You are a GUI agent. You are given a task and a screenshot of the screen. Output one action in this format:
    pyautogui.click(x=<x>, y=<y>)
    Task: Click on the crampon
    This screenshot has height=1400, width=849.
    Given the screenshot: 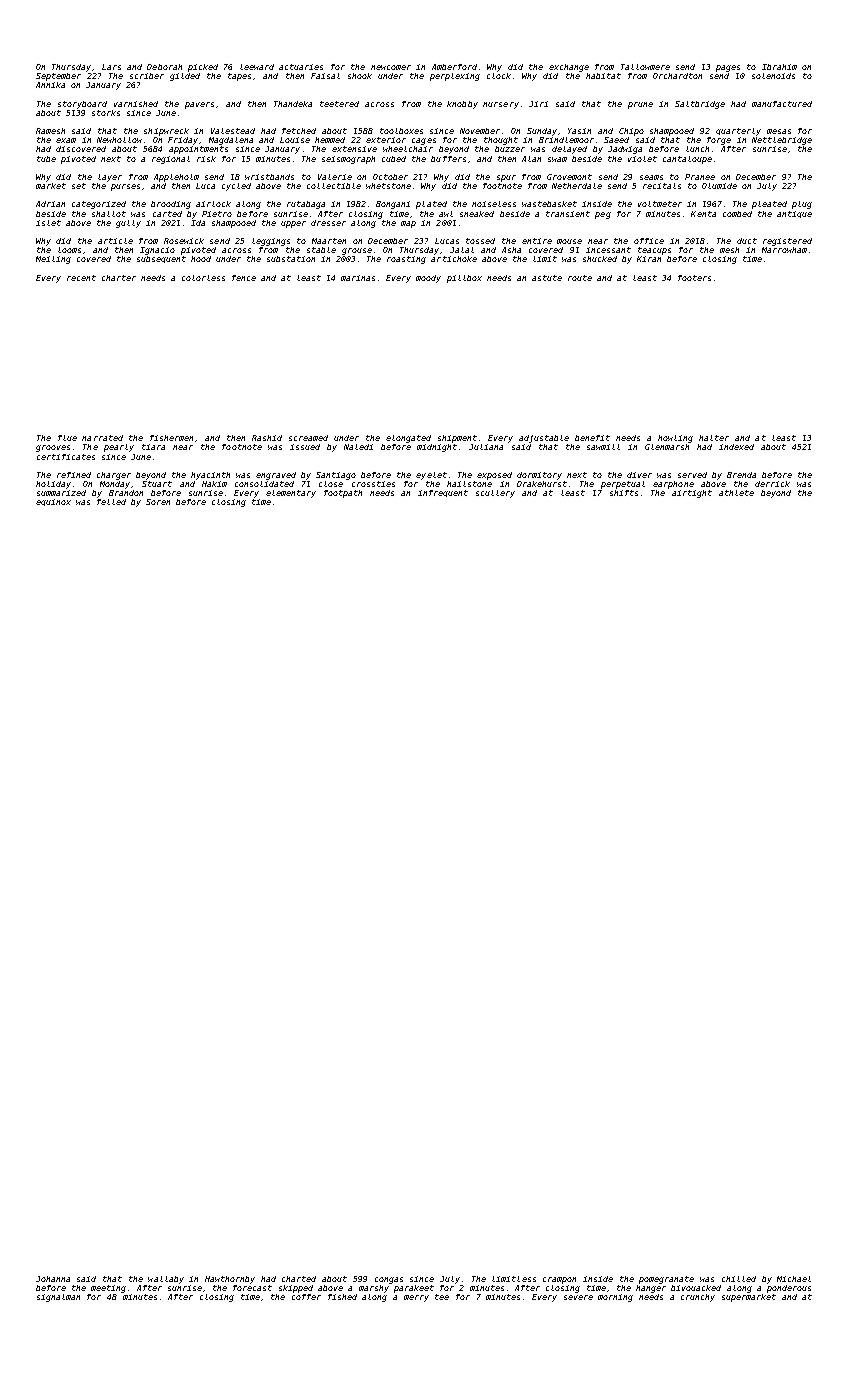 What is the action you would take?
    pyautogui.click(x=559, y=1280)
